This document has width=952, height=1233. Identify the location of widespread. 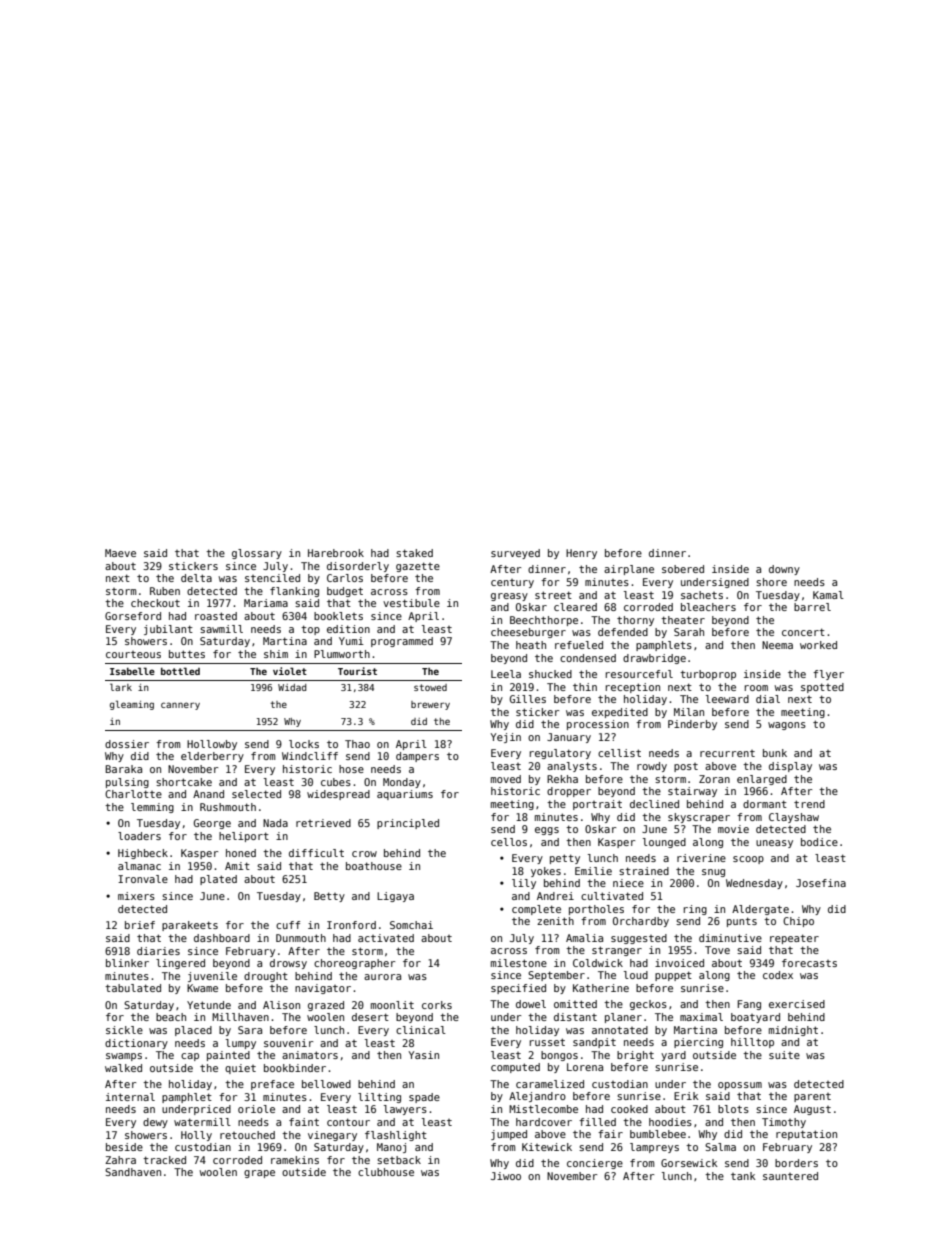
(338, 795).
